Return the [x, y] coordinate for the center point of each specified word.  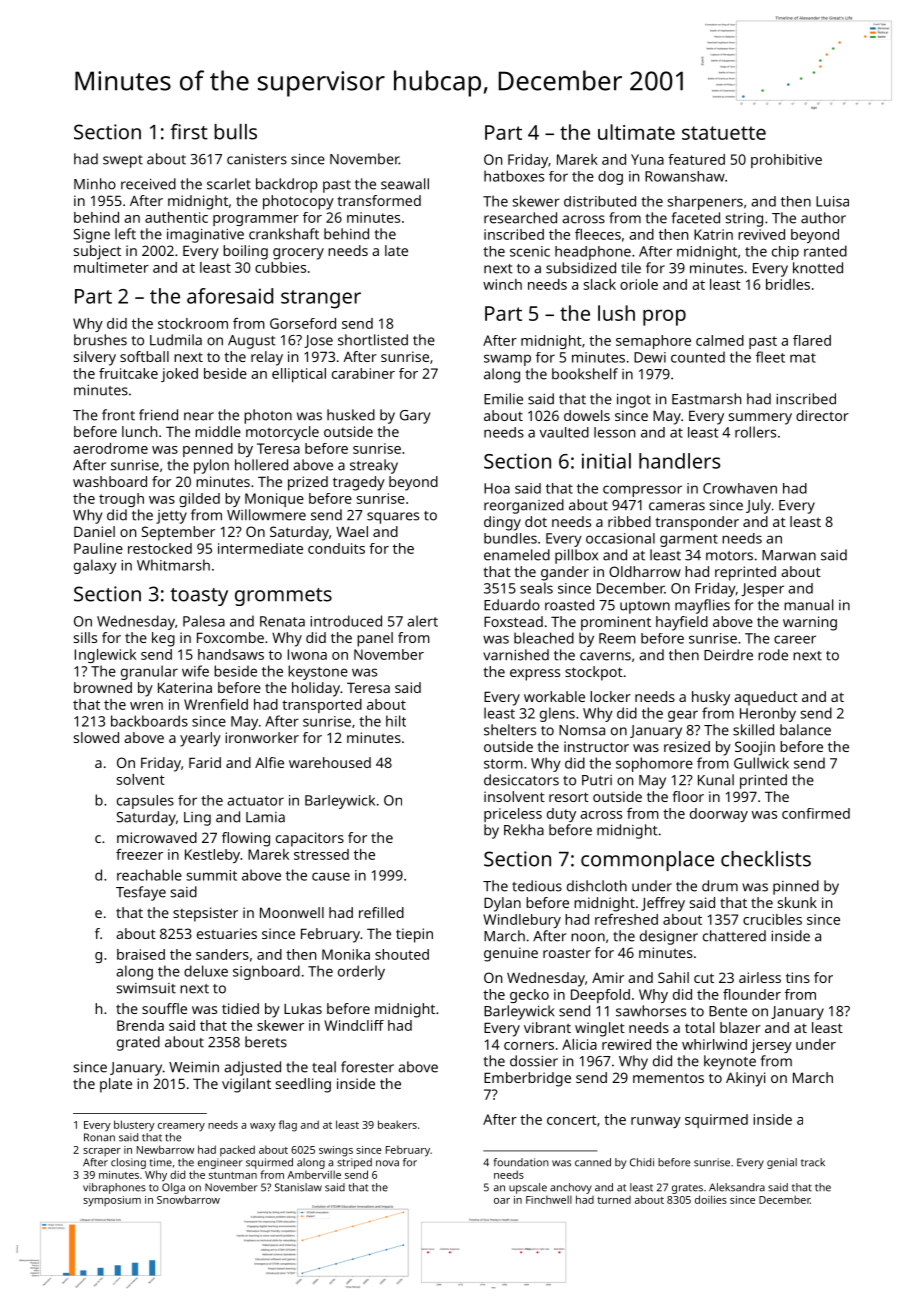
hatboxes [514, 176]
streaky [374, 466]
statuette [724, 133]
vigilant [246, 1085]
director [822, 415]
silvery [95, 358]
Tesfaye [141, 893]
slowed [96, 737]
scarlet [229, 184]
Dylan [502, 904]
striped [354, 1163]
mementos [668, 1078]
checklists [766, 859]
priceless [513, 815]
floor [688, 796]
